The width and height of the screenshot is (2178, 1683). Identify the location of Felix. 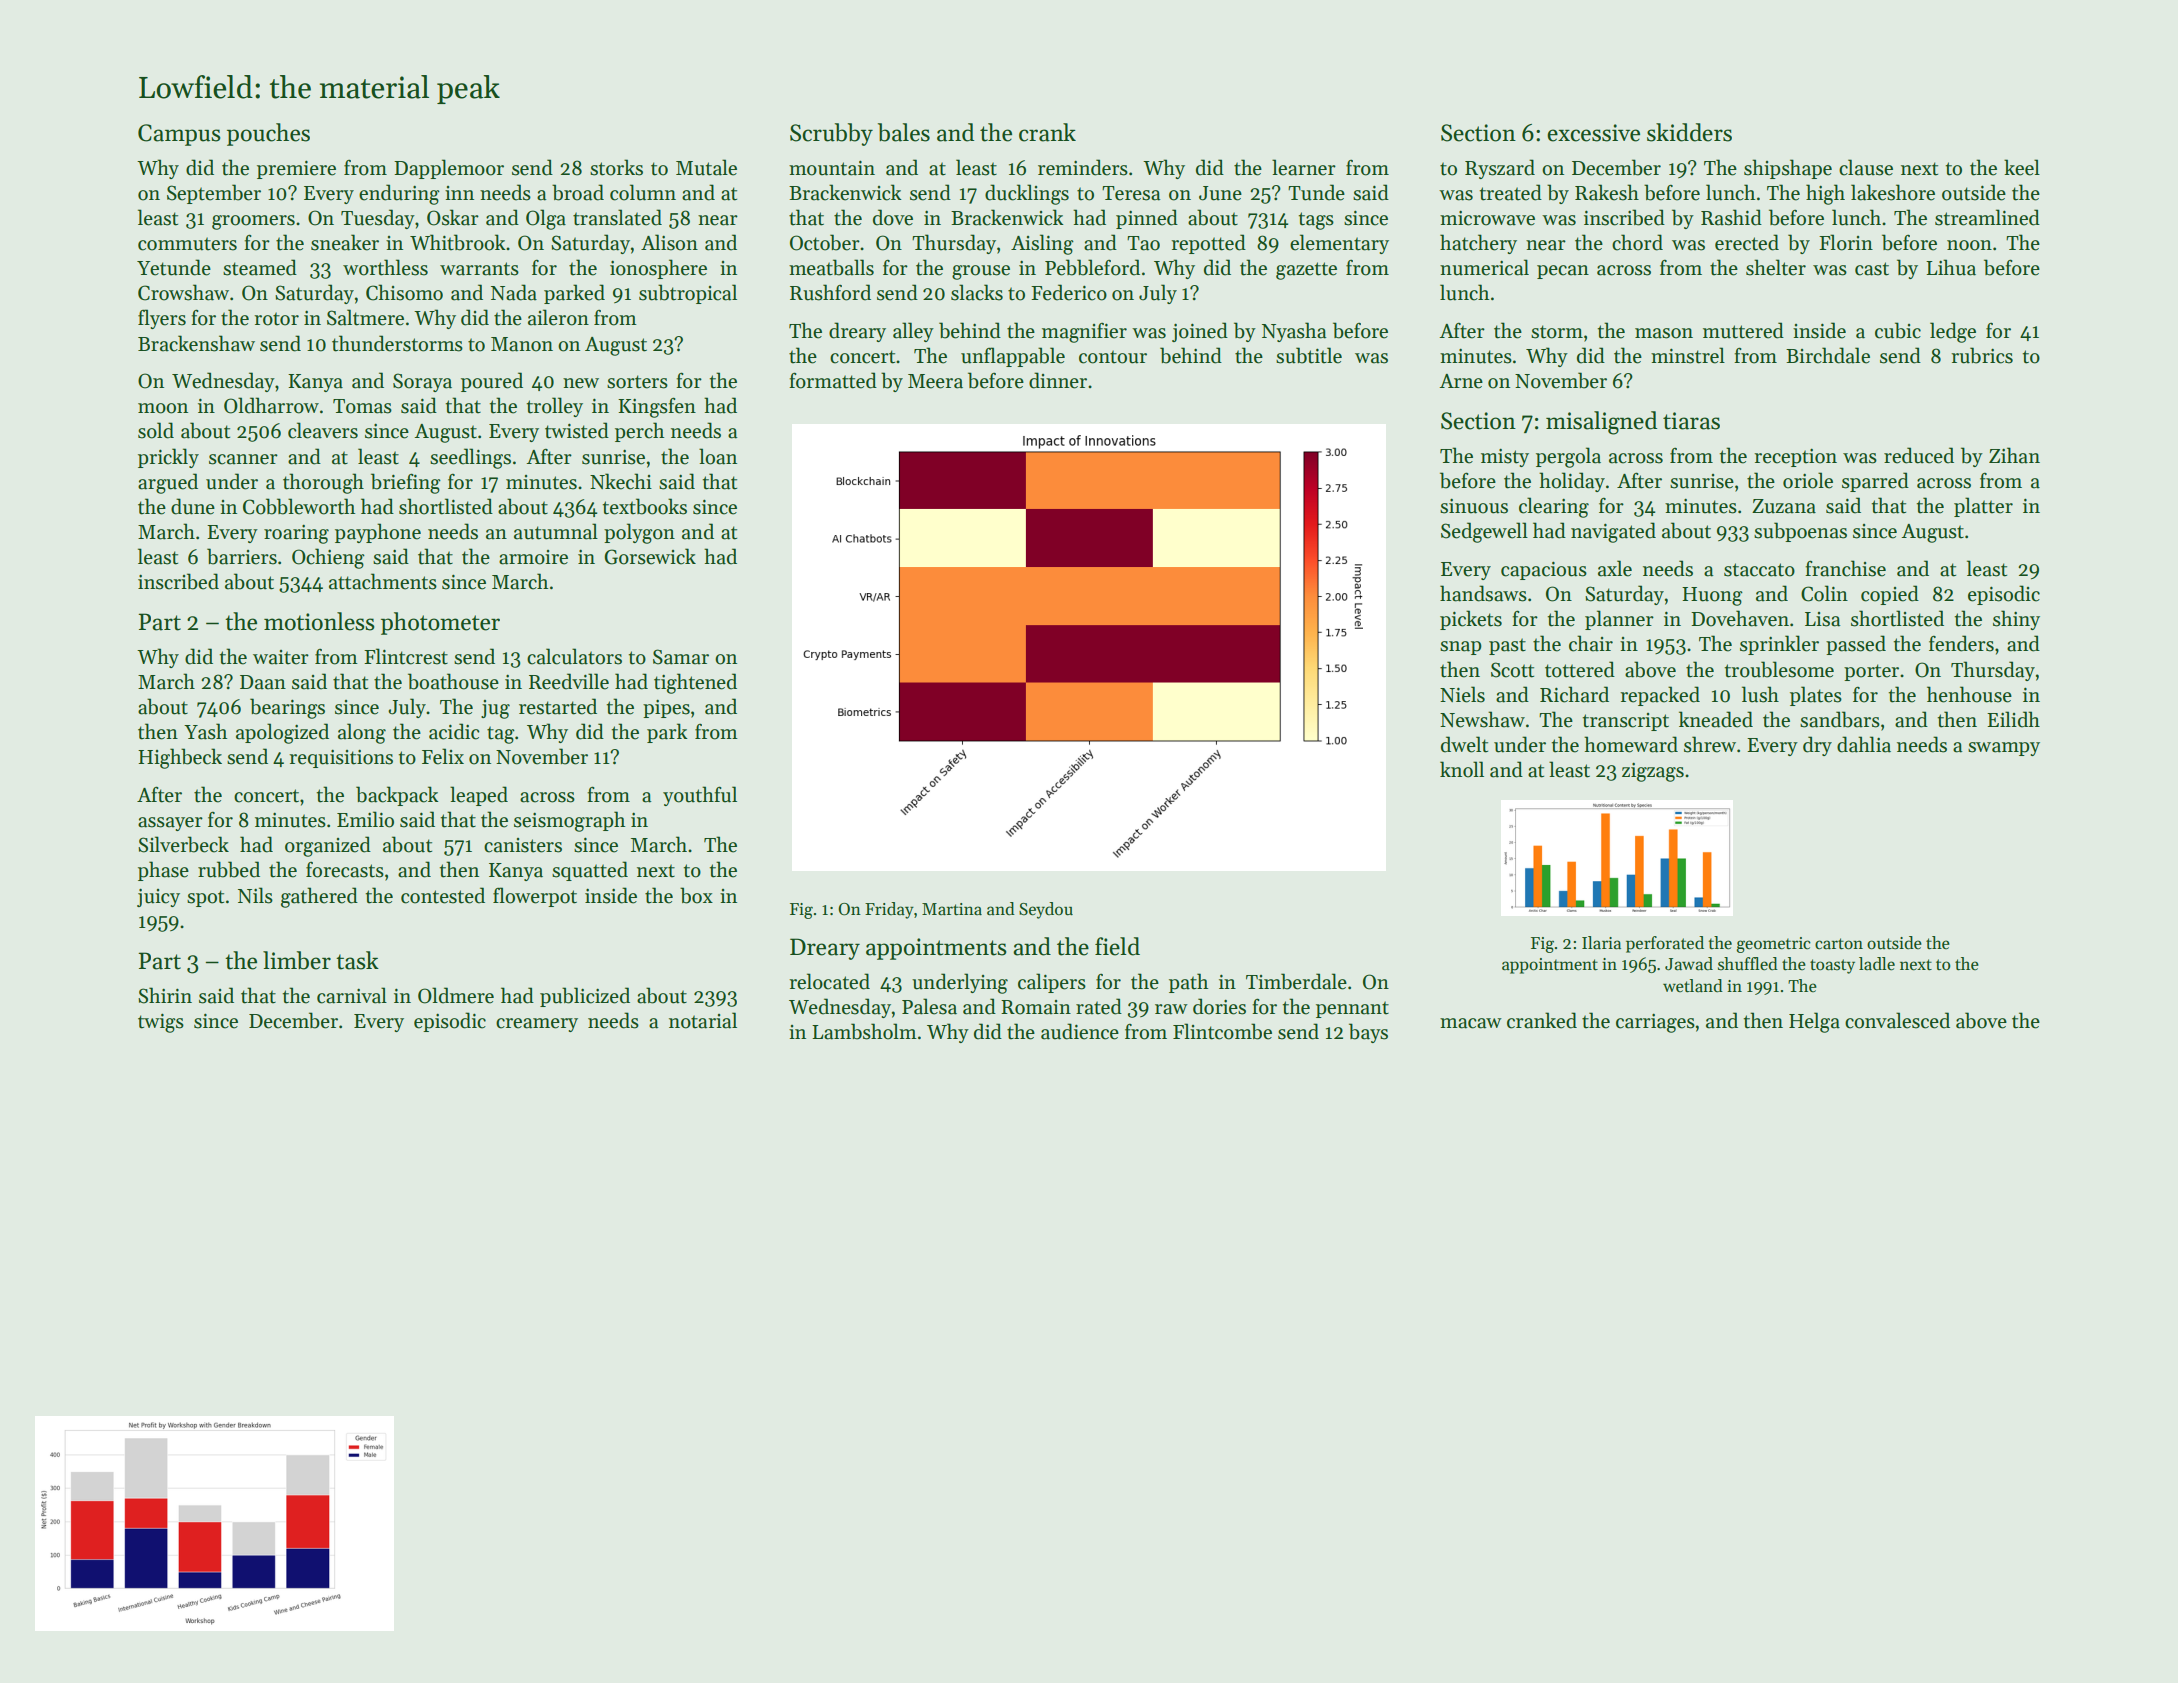
(443, 756).
